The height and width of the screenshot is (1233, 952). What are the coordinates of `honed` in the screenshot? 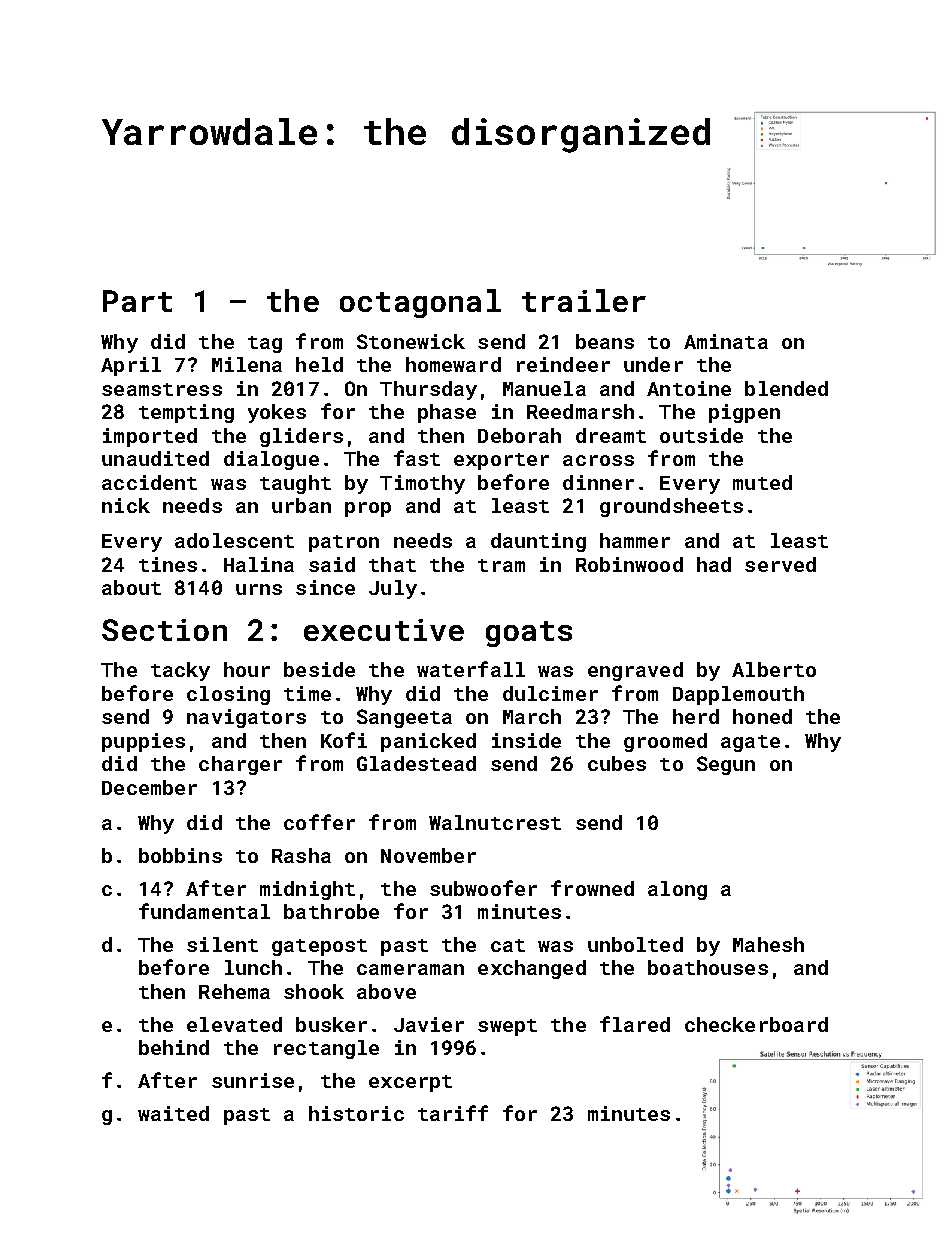 It's located at (762, 716).
